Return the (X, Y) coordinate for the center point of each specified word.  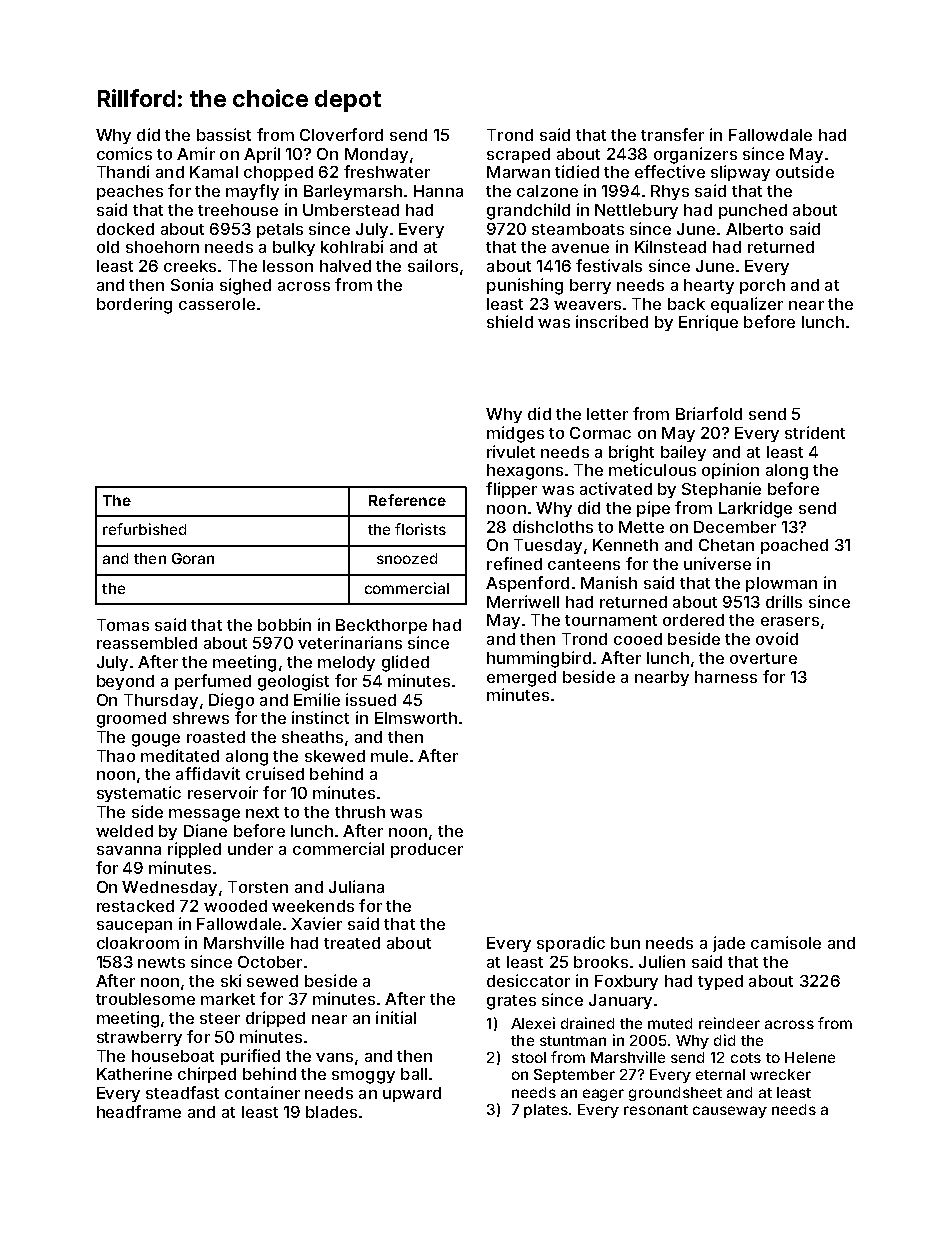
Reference (407, 500)
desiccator (528, 980)
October (270, 962)
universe (717, 563)
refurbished (144, 529)
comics (124, 153)
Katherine (134, 1073)
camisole (786, 942)
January (620, 1001)
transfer (672, 134)
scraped (518, 155)
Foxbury (626, 982)
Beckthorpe (381, 626)
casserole (217, 304)
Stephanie (721, 490)
